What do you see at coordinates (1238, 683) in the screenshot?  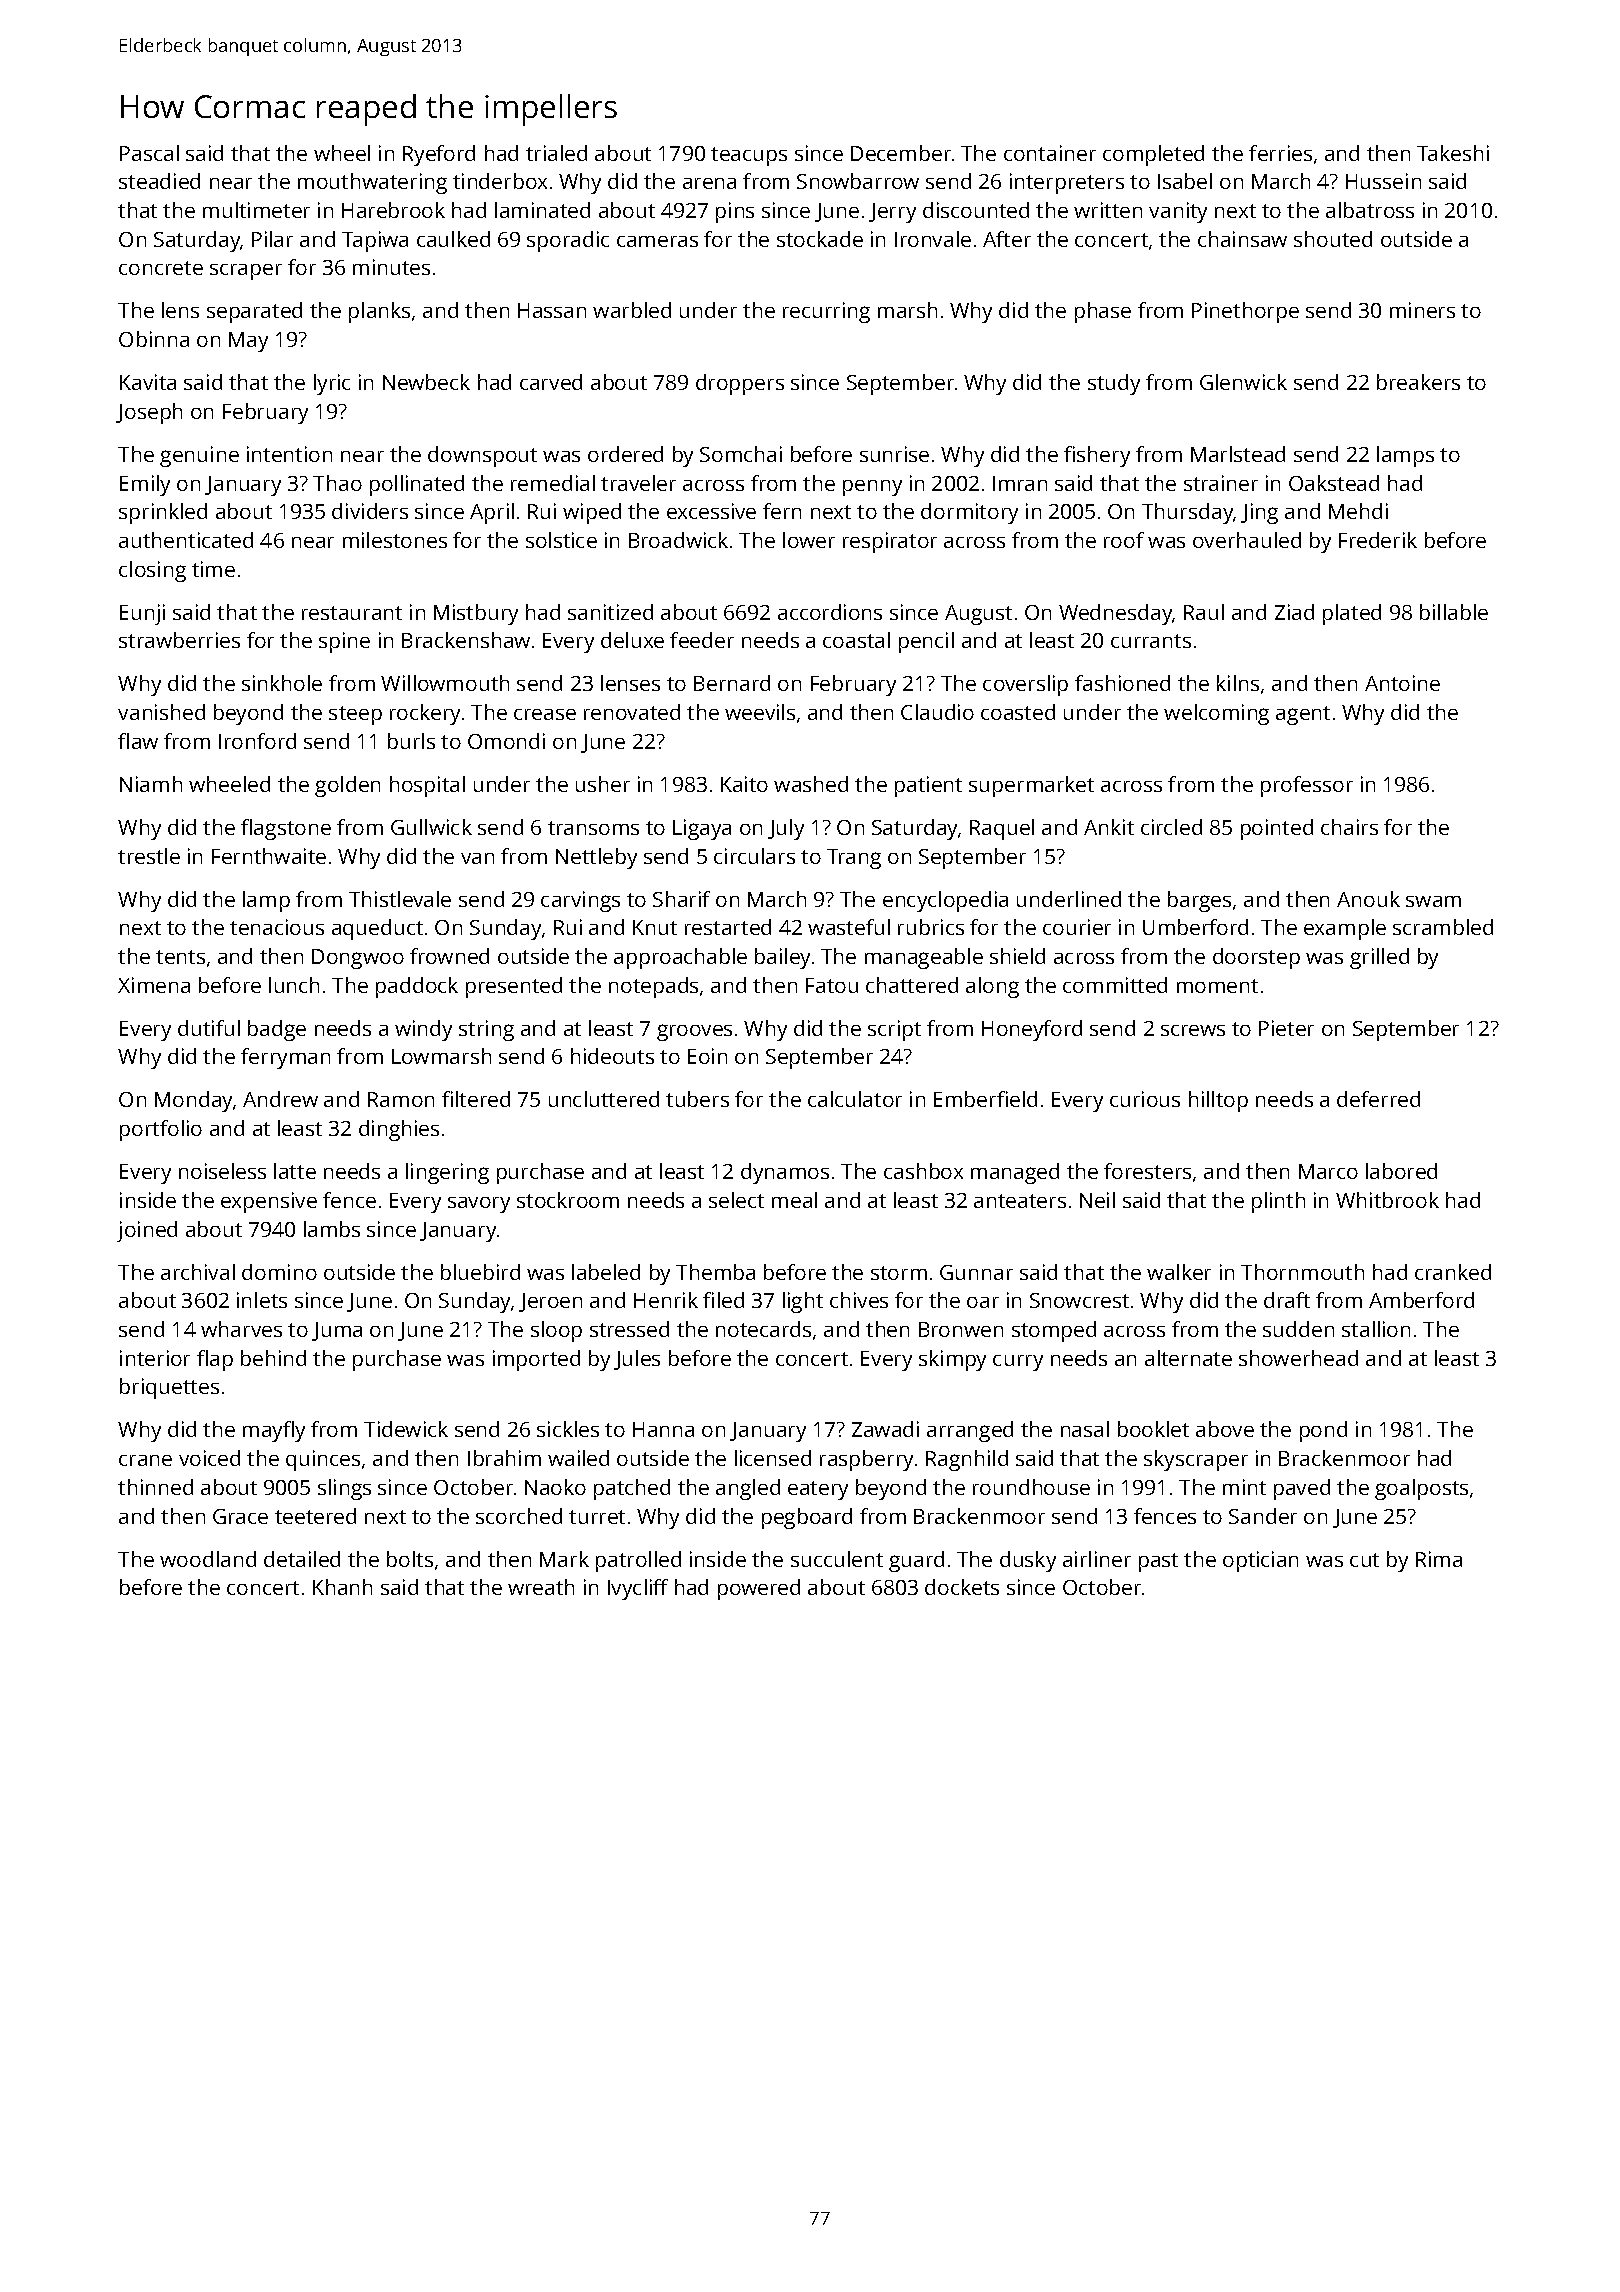 I see `kilns` at bounding box center [1238, 683].
